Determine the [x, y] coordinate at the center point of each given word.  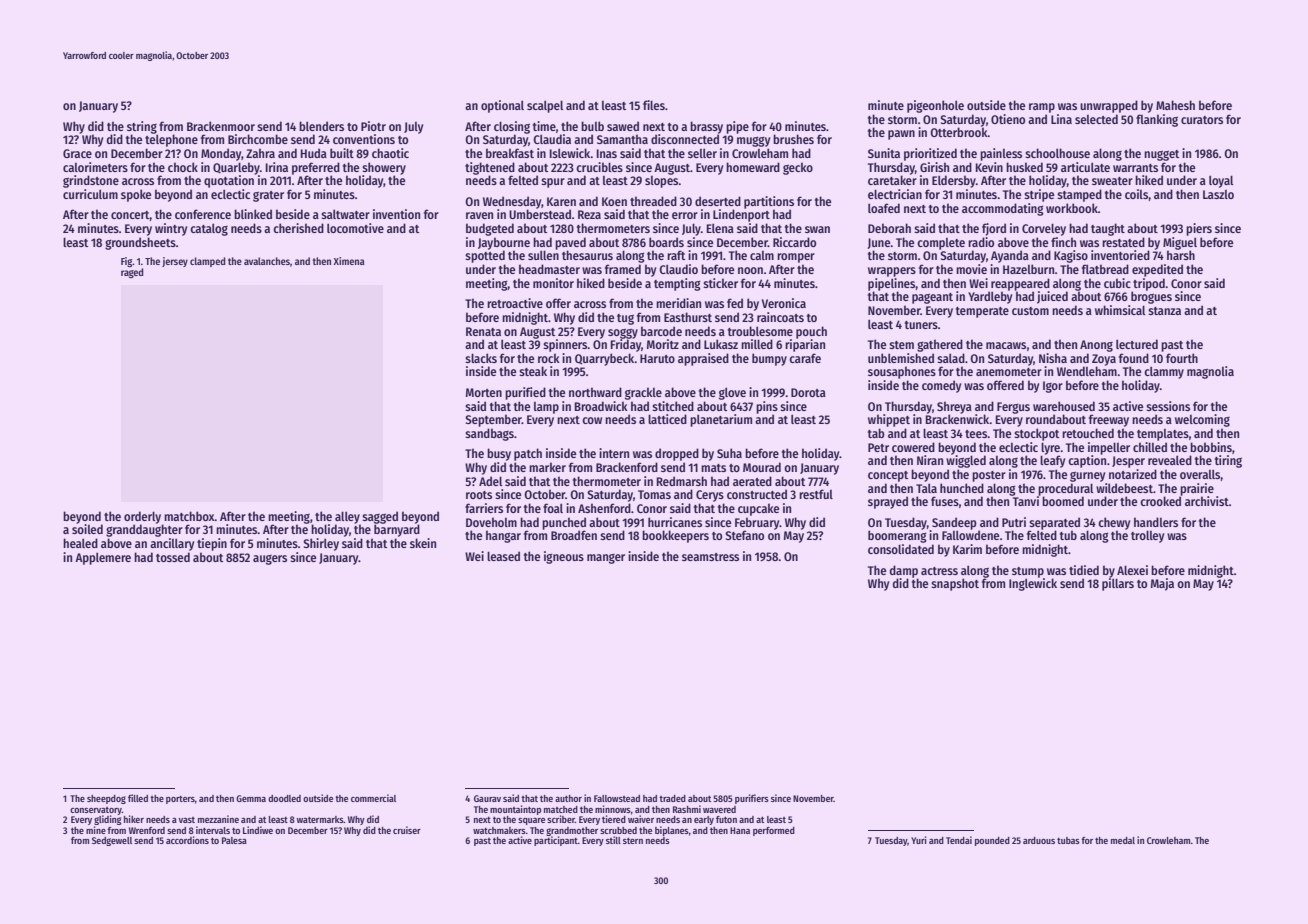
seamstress [710, 557]
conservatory [96, 811]
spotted [485, 256]
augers [270, 560]
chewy [1114, 523]
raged [132, 273]
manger [606, 559]
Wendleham [1087, 371]
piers [1199, 229]
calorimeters [95, 167]
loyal [1221, 181]
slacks [481, 358]
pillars [1118, 584]
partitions [769, 202]
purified [525, 393]
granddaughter [144, 530]
